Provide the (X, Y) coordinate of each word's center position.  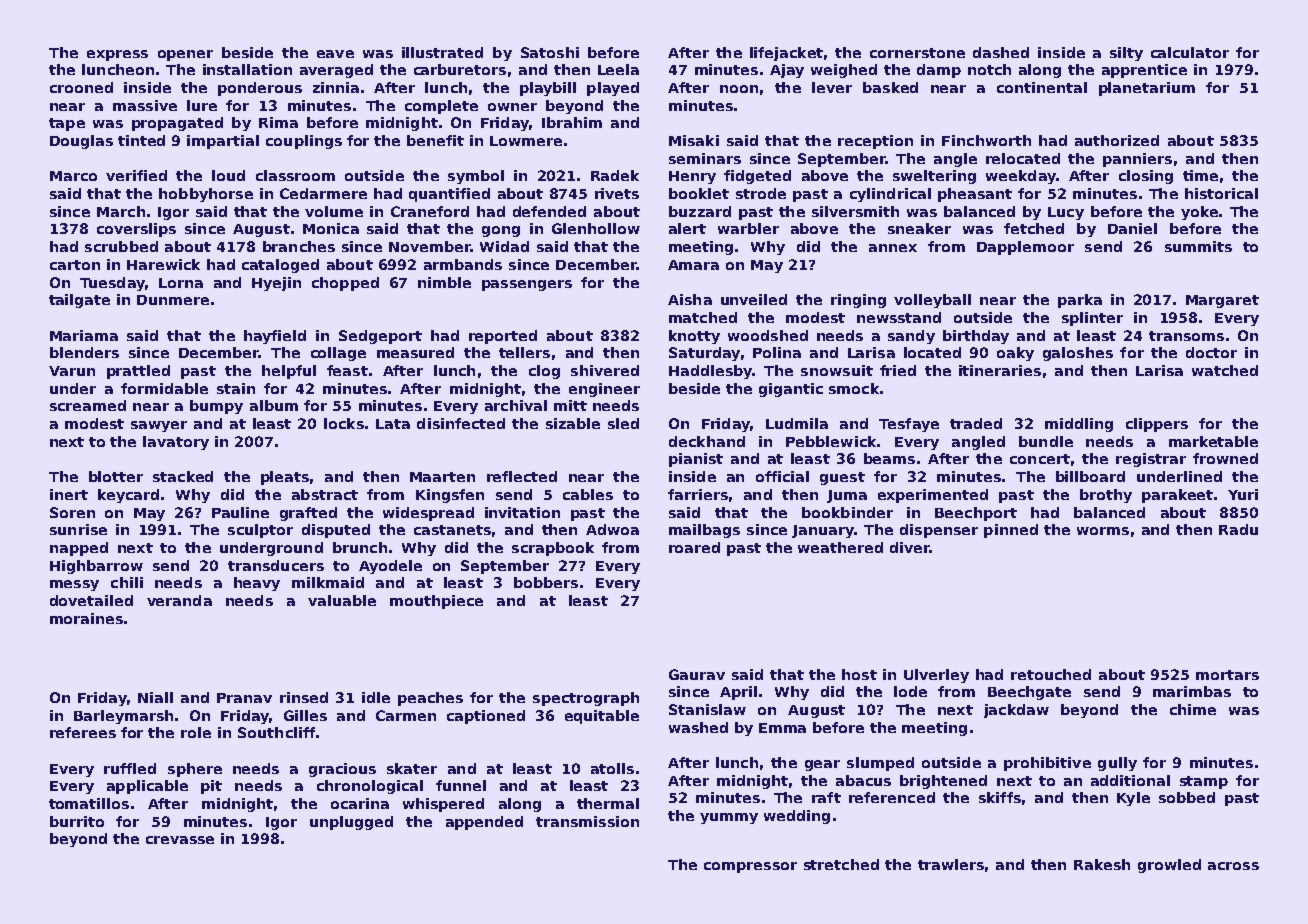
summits (1198, 246)
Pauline (240, 512)
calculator (1190, 52)
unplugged (351, 823)
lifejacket (786, 54)
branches (299, 246)
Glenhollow (596, 228)
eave (335, 54)
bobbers (546, 582)
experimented (933, 496)
